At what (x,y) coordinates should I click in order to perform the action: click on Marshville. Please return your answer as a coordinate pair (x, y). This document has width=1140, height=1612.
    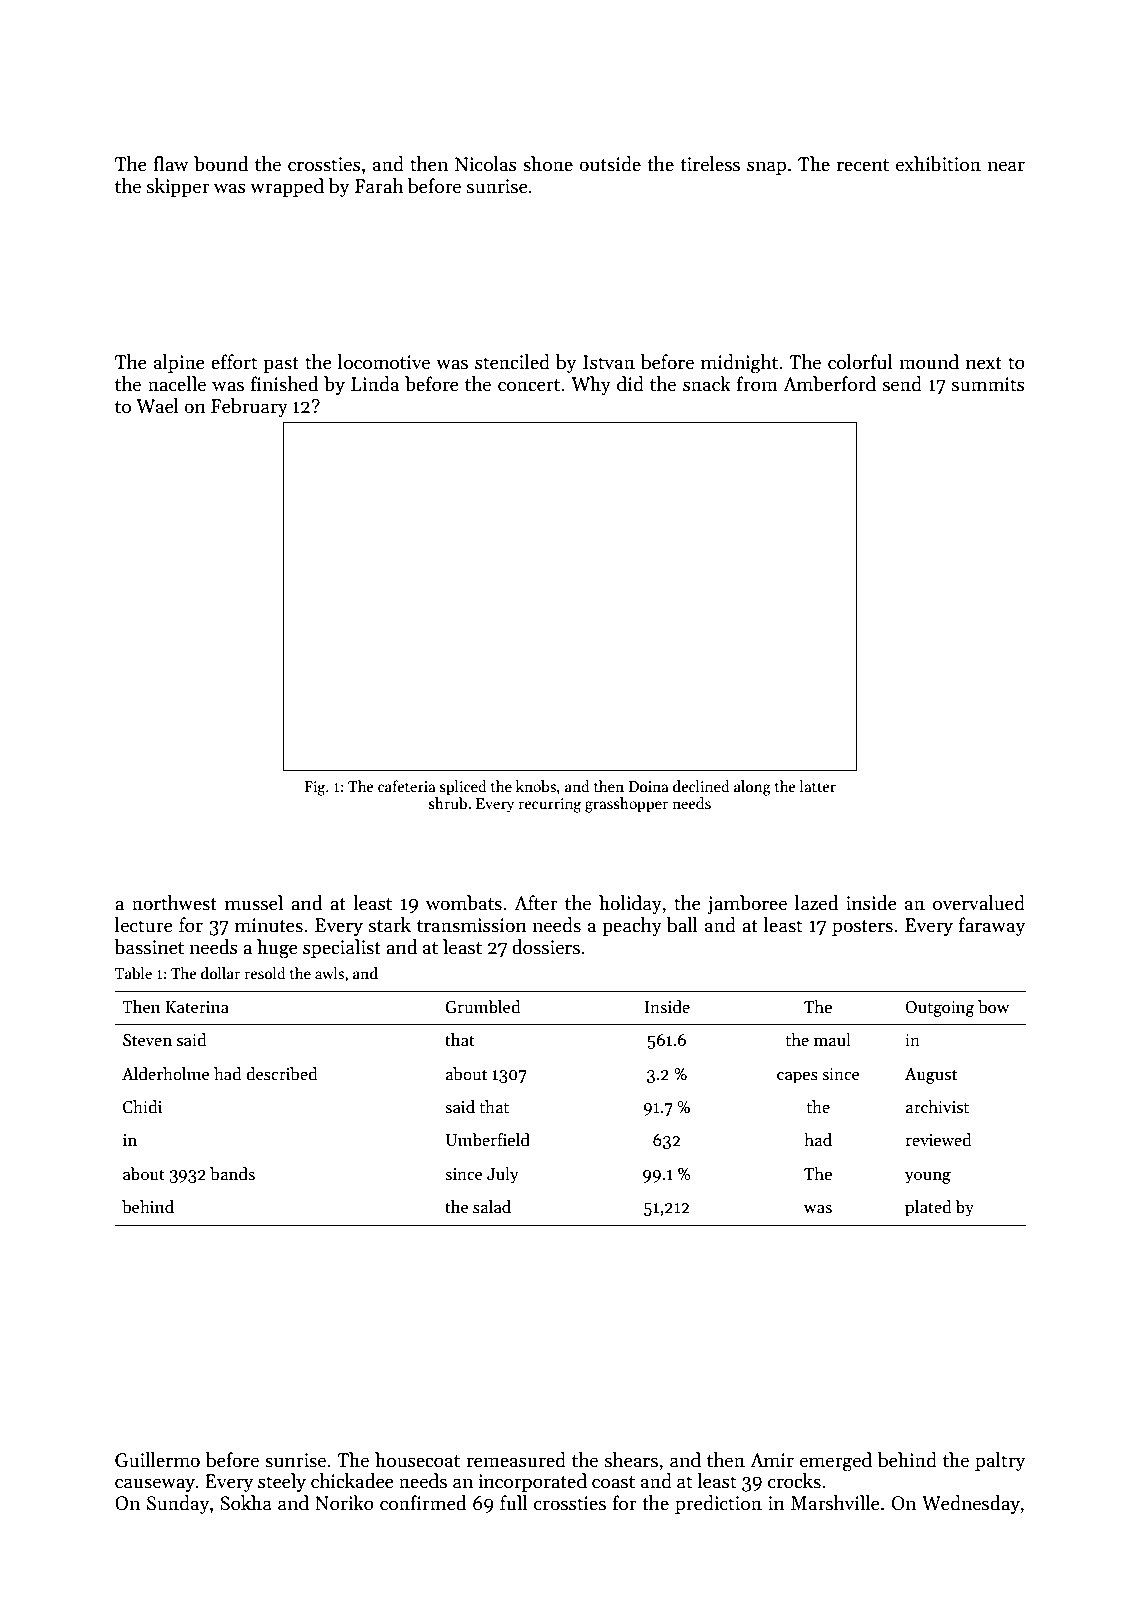
    Looking at the image, I should click on (835, 1503).
